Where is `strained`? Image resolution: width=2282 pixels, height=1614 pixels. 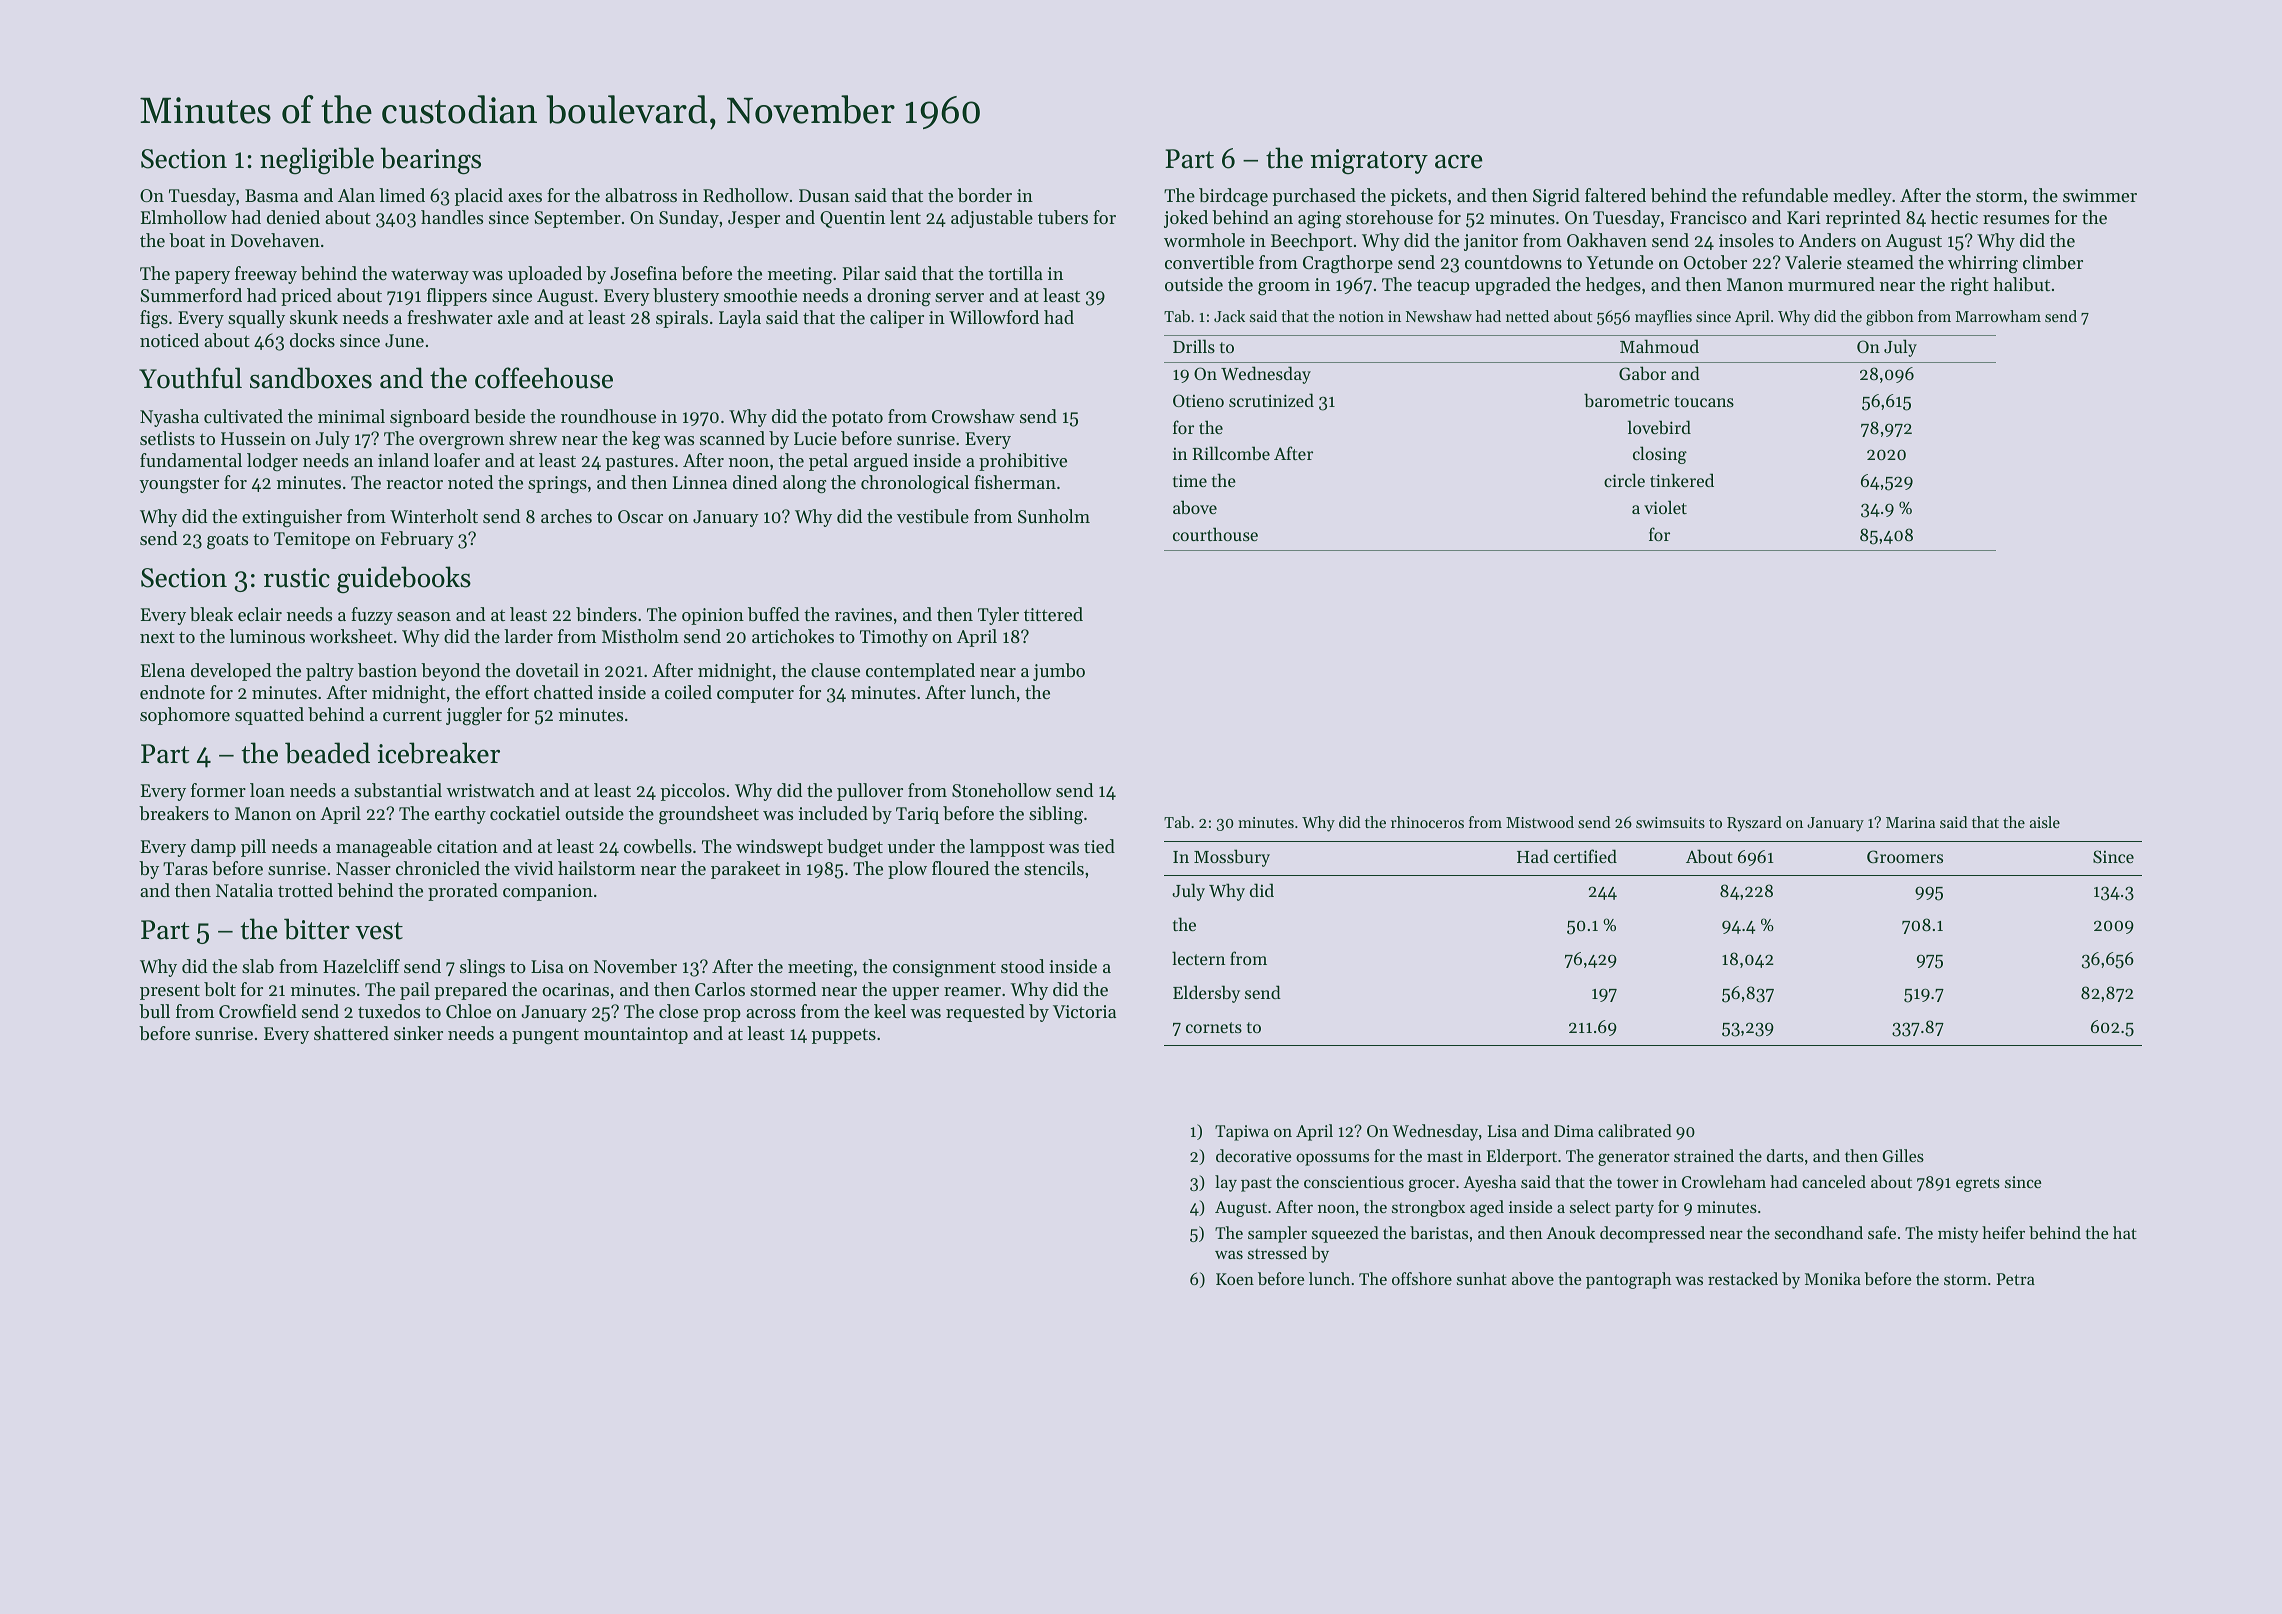 strained is located at coordinates (1704, 1155).
